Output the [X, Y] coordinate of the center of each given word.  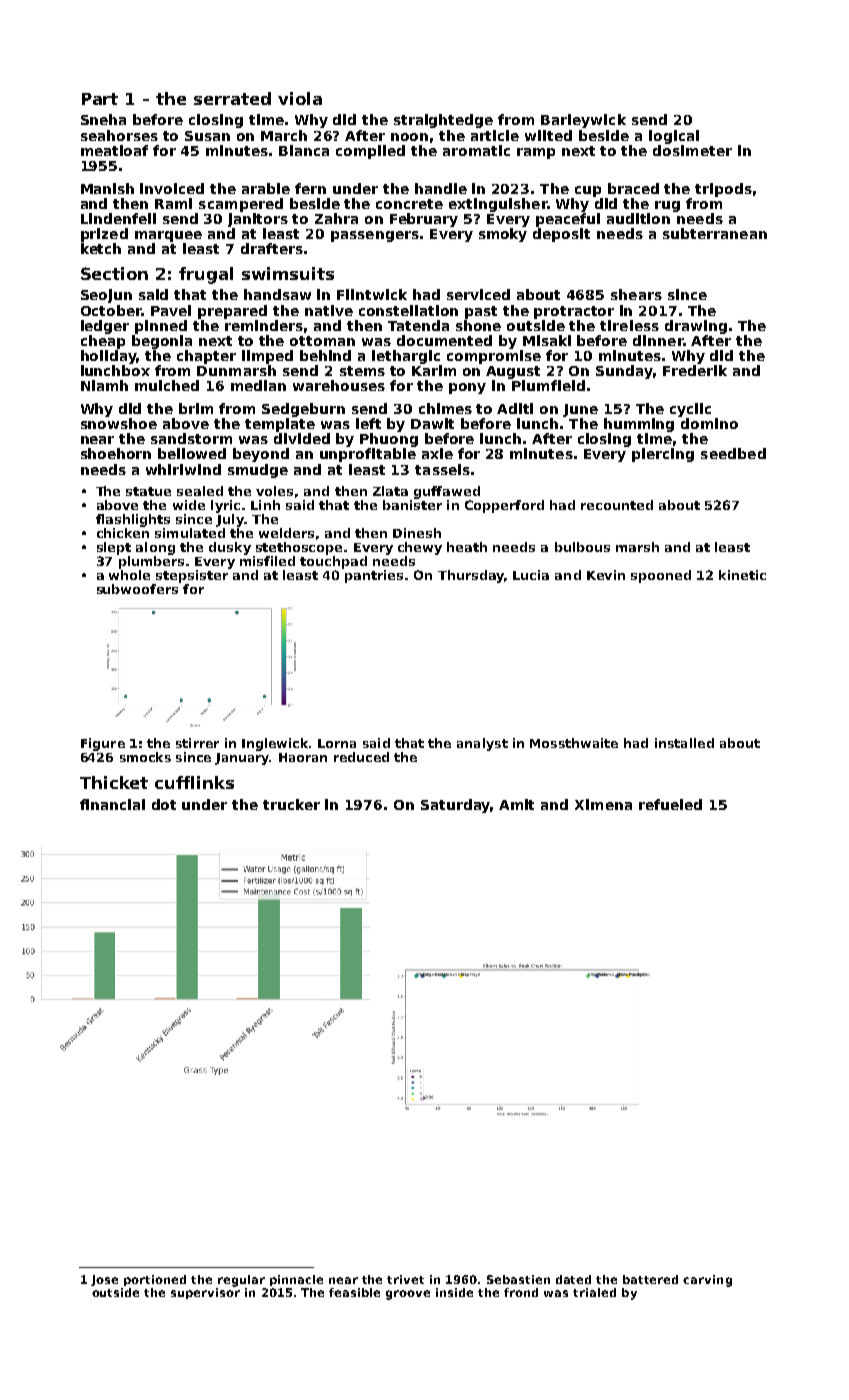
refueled [670, 804]
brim [196, 408]
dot [164, 804]
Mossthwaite [574, 743]
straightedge [443, 121]
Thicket [114, 782]
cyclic [690, 410]
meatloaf [114, 150]
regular [241, 1281]
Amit [516, 804]
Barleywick [583, 121]
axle [437, 453]
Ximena [603, 804]
